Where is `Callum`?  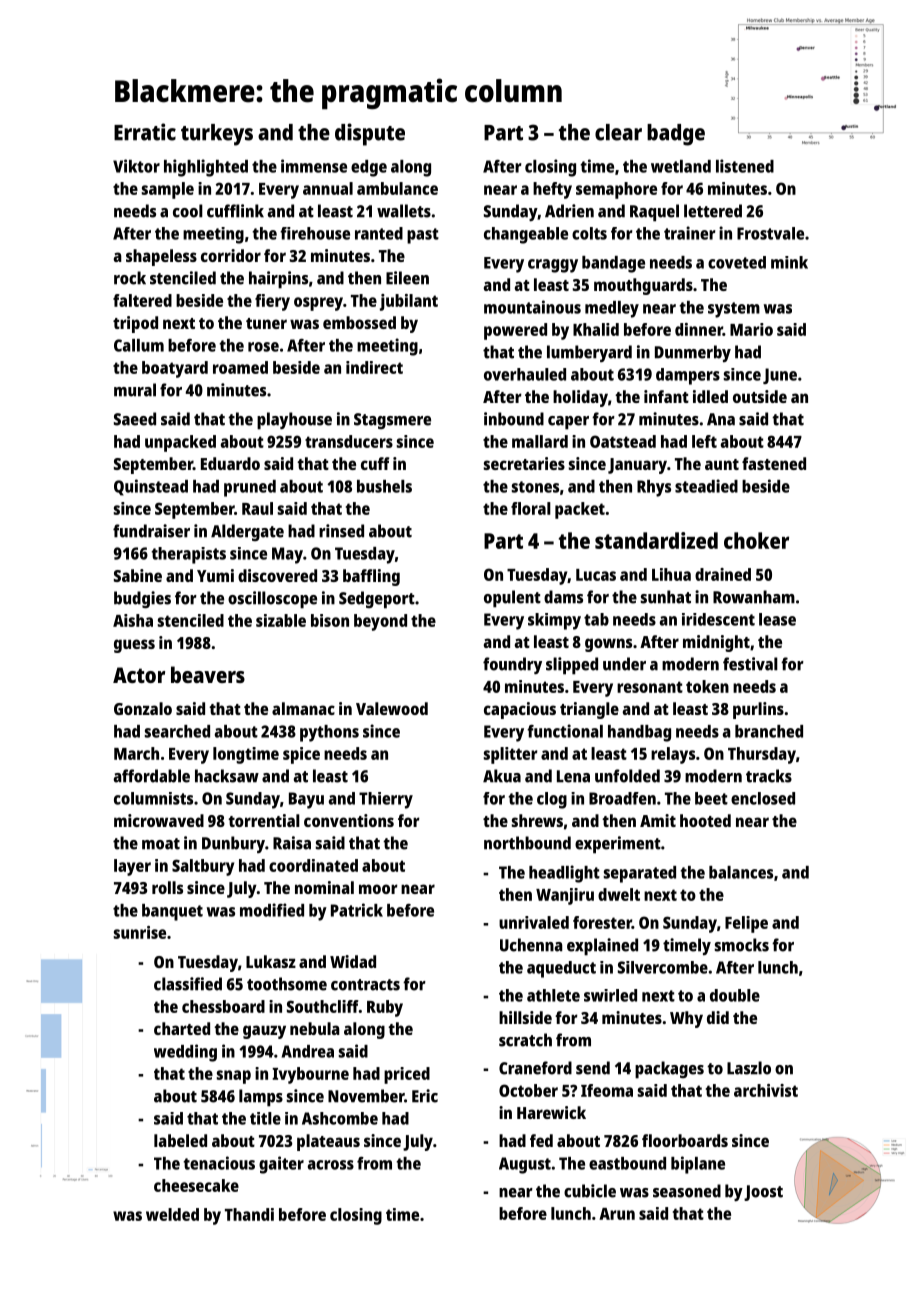
Callum is located at coordinates (139, 345).
